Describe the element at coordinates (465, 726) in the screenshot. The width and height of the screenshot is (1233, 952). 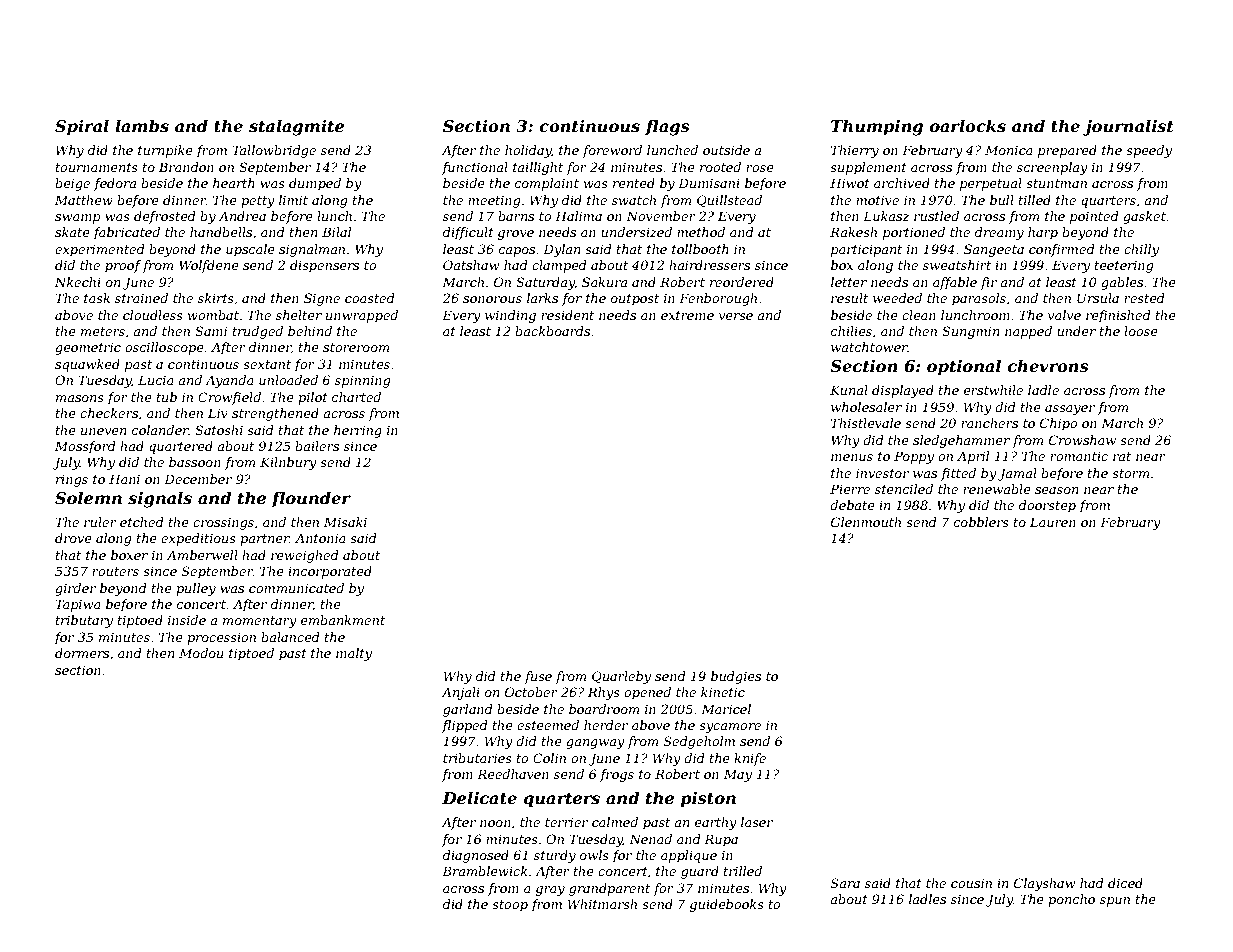
I see `flipped` at that location.
